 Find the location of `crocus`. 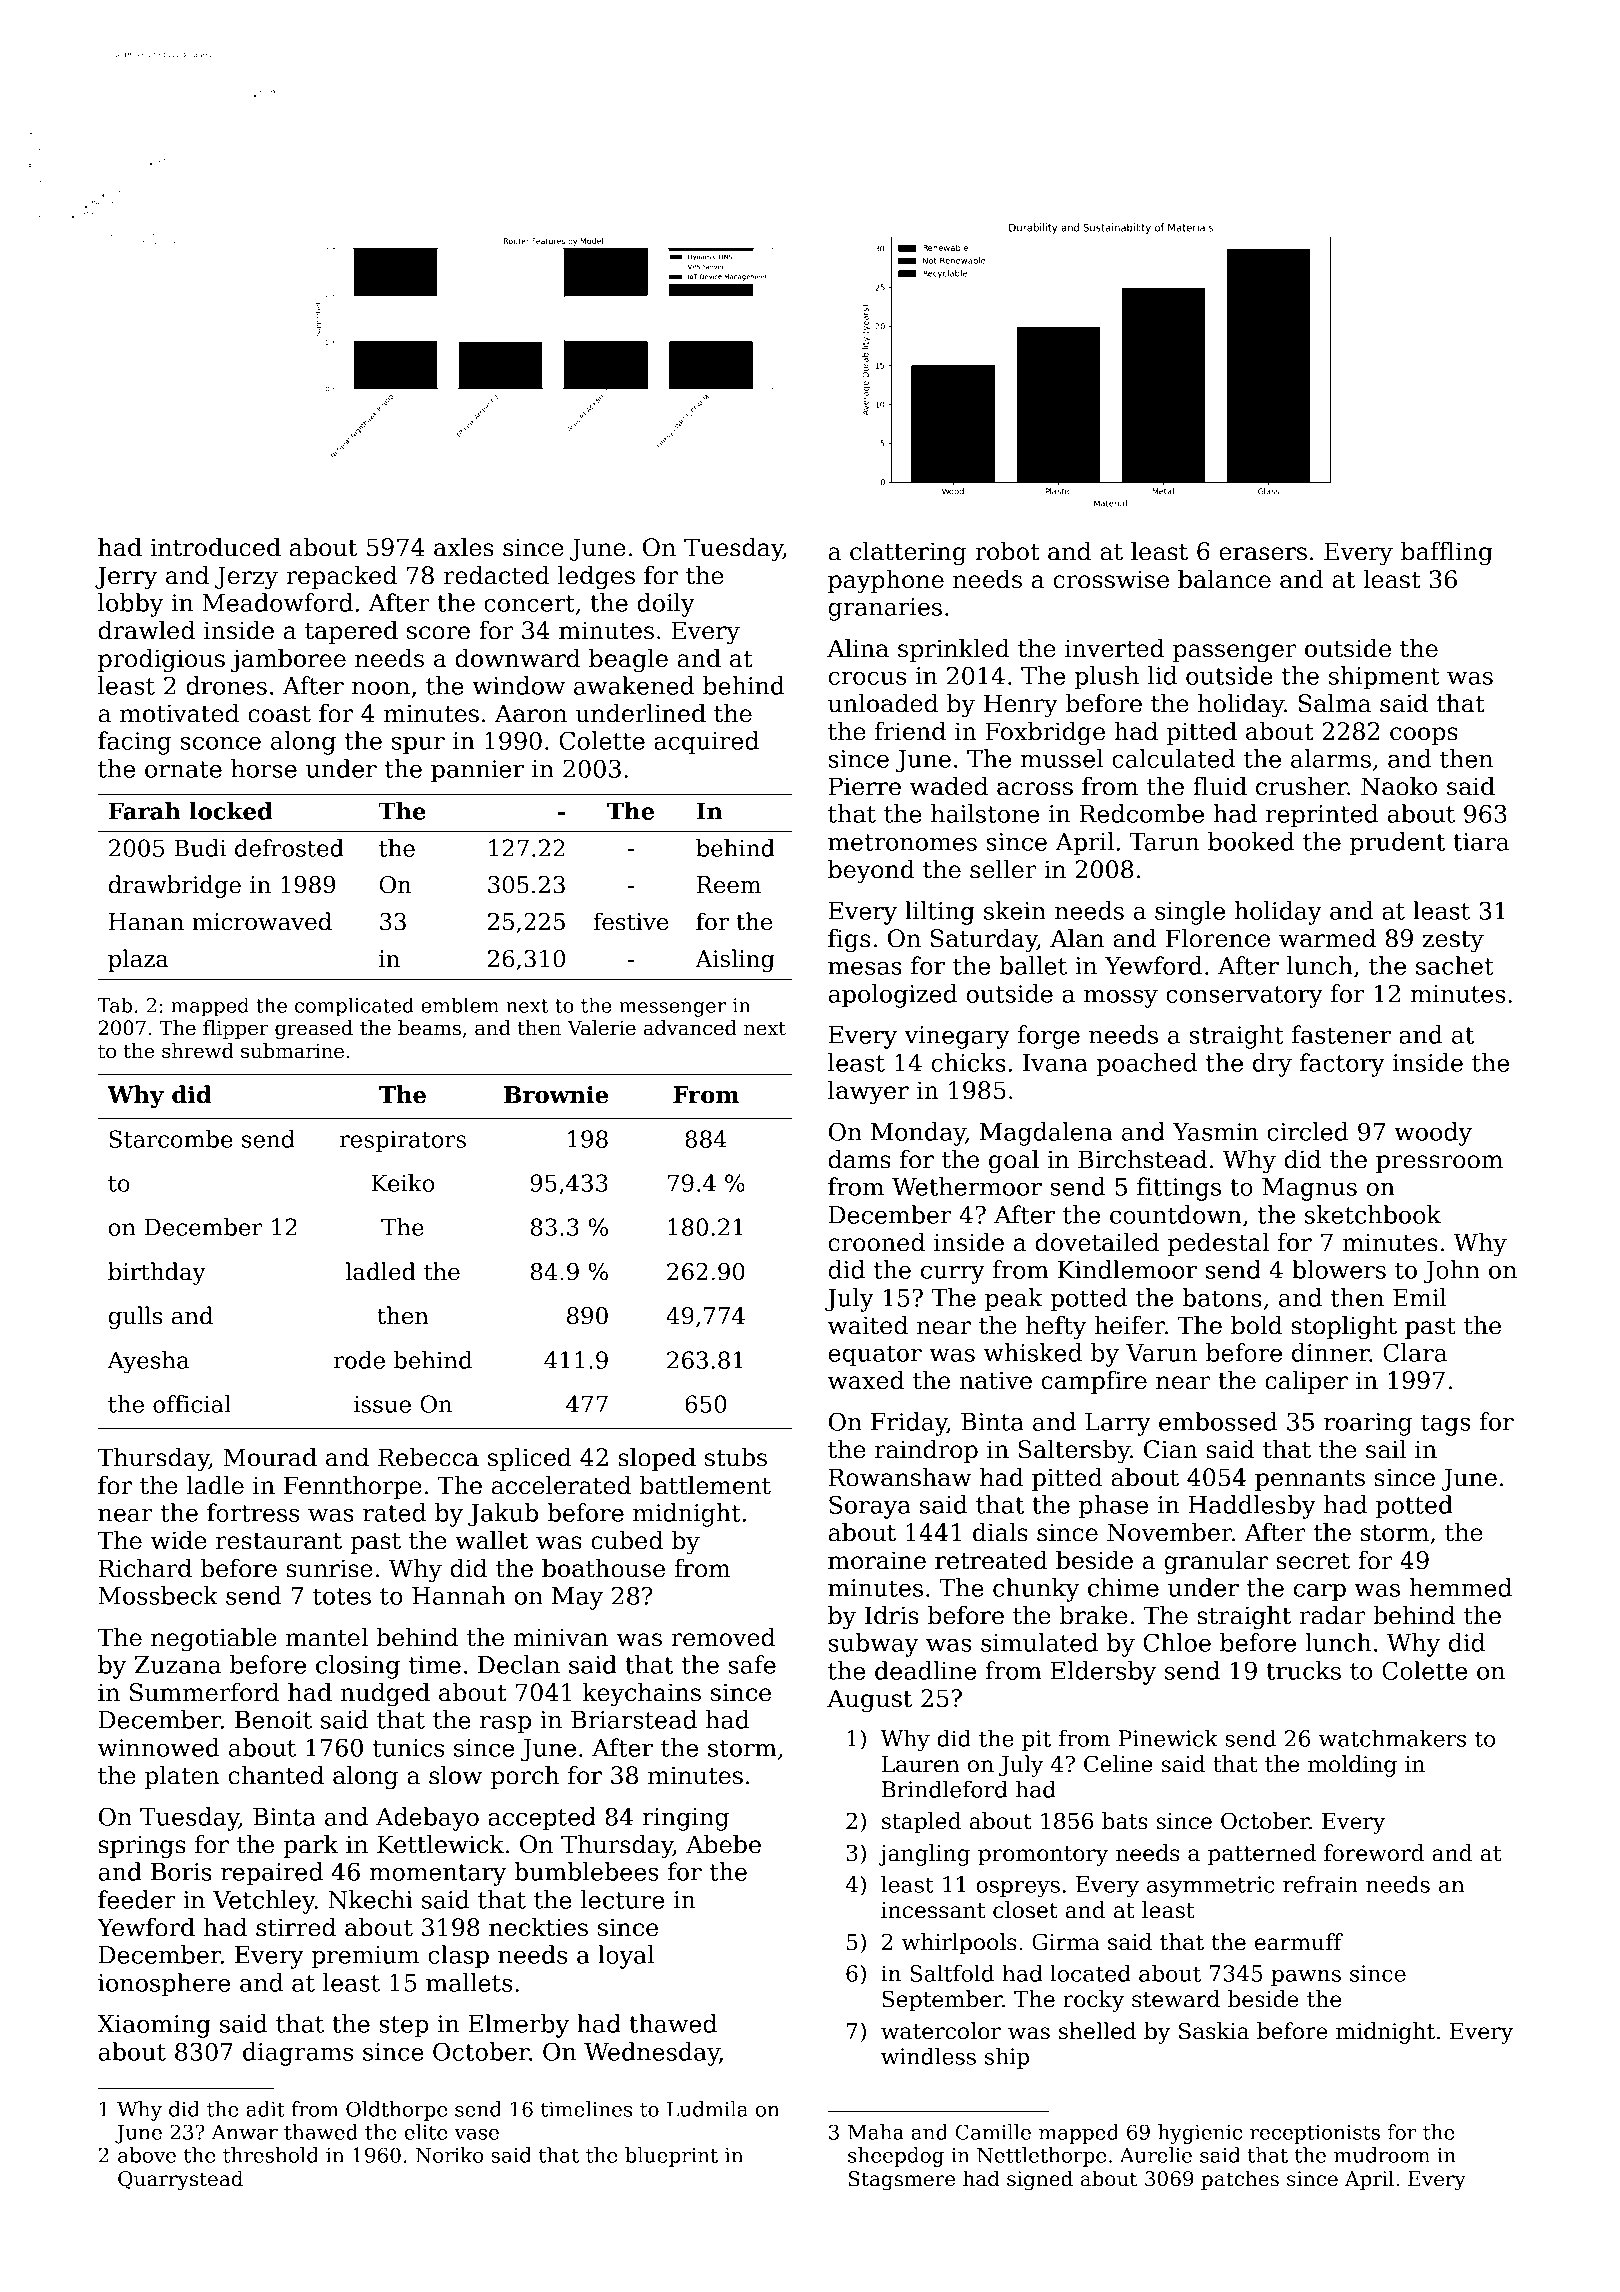

crocus is located at coordinates (867, 678).
